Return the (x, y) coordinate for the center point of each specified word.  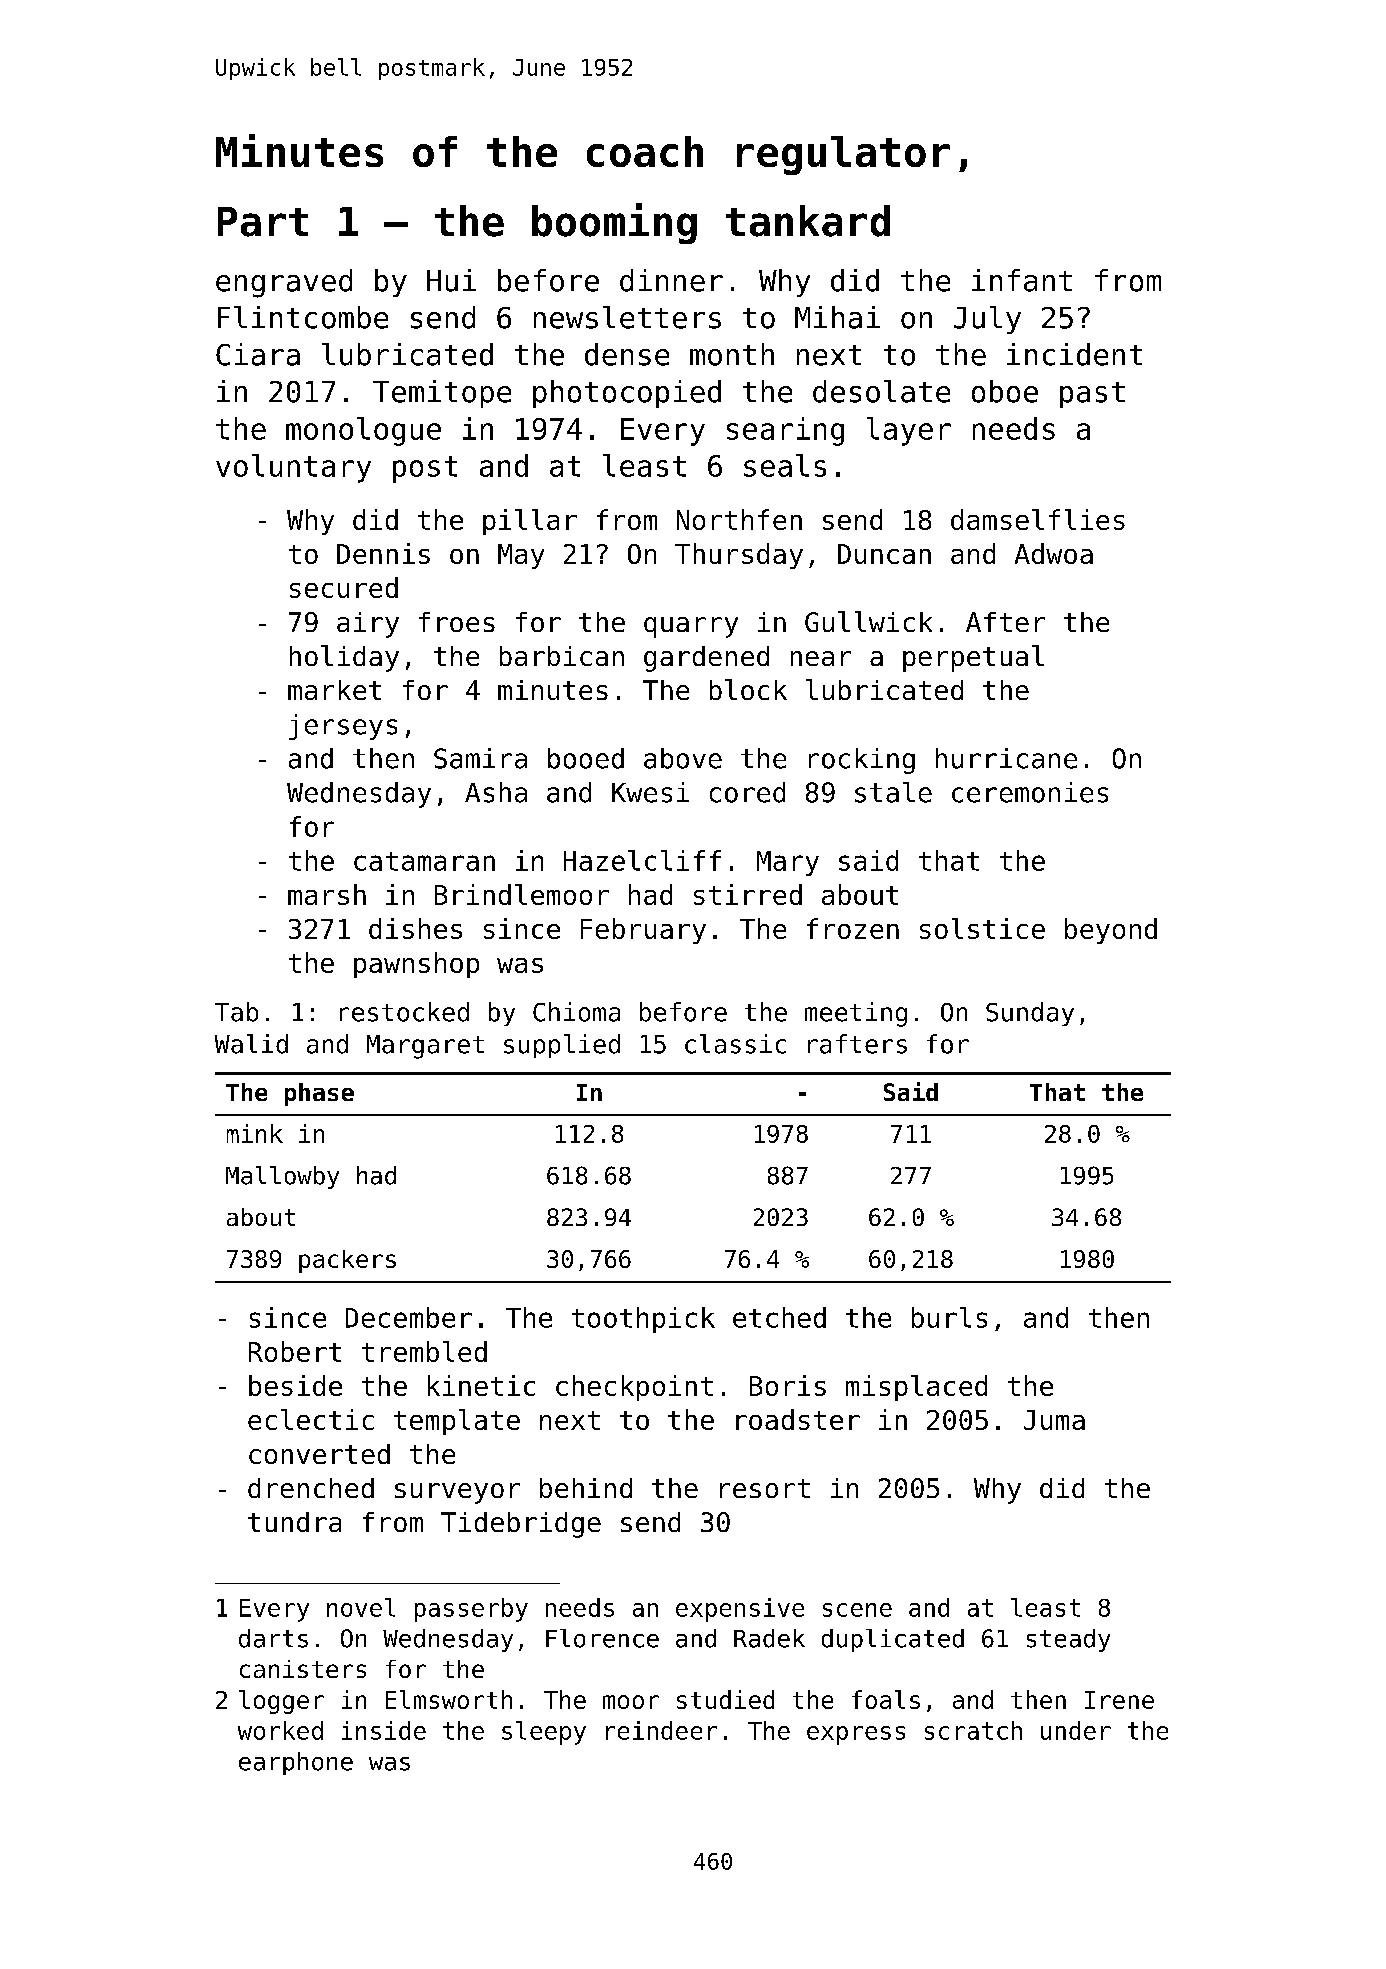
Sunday (1030, 1014)
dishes (415, 928)
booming (614, 223)
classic (735, 1044)
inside (384, 1730)
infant (1022, 280)
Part (263, 222)
